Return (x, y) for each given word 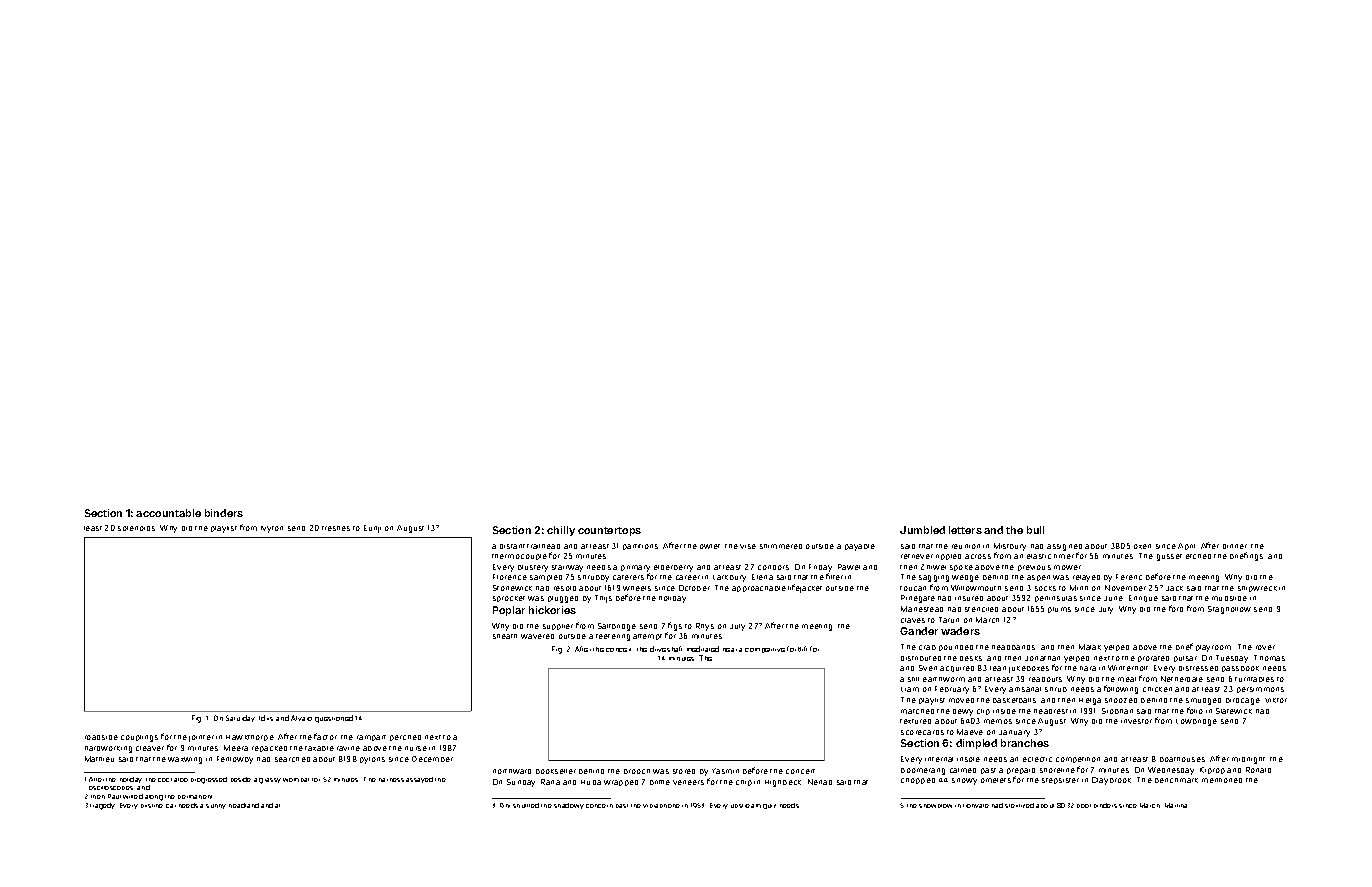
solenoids (136, 528)
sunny (216, 806)
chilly (561, 531)
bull (1035, 530)
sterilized (1019, 805)
